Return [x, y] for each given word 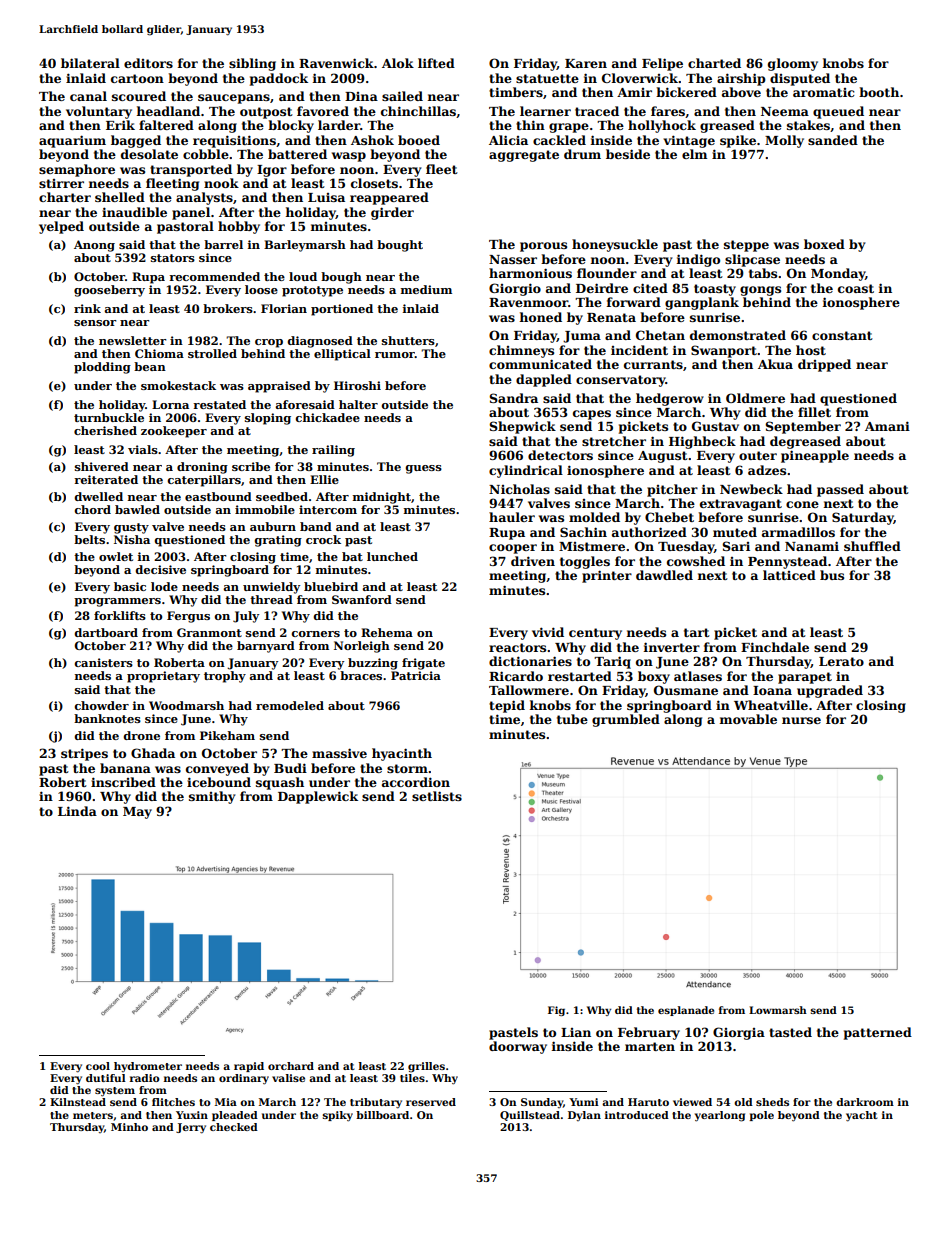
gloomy [793, 64]
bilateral [90, 63]
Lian [576, 1032]
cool [98, 1066]
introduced [637, 1115]
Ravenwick [336, 63]
